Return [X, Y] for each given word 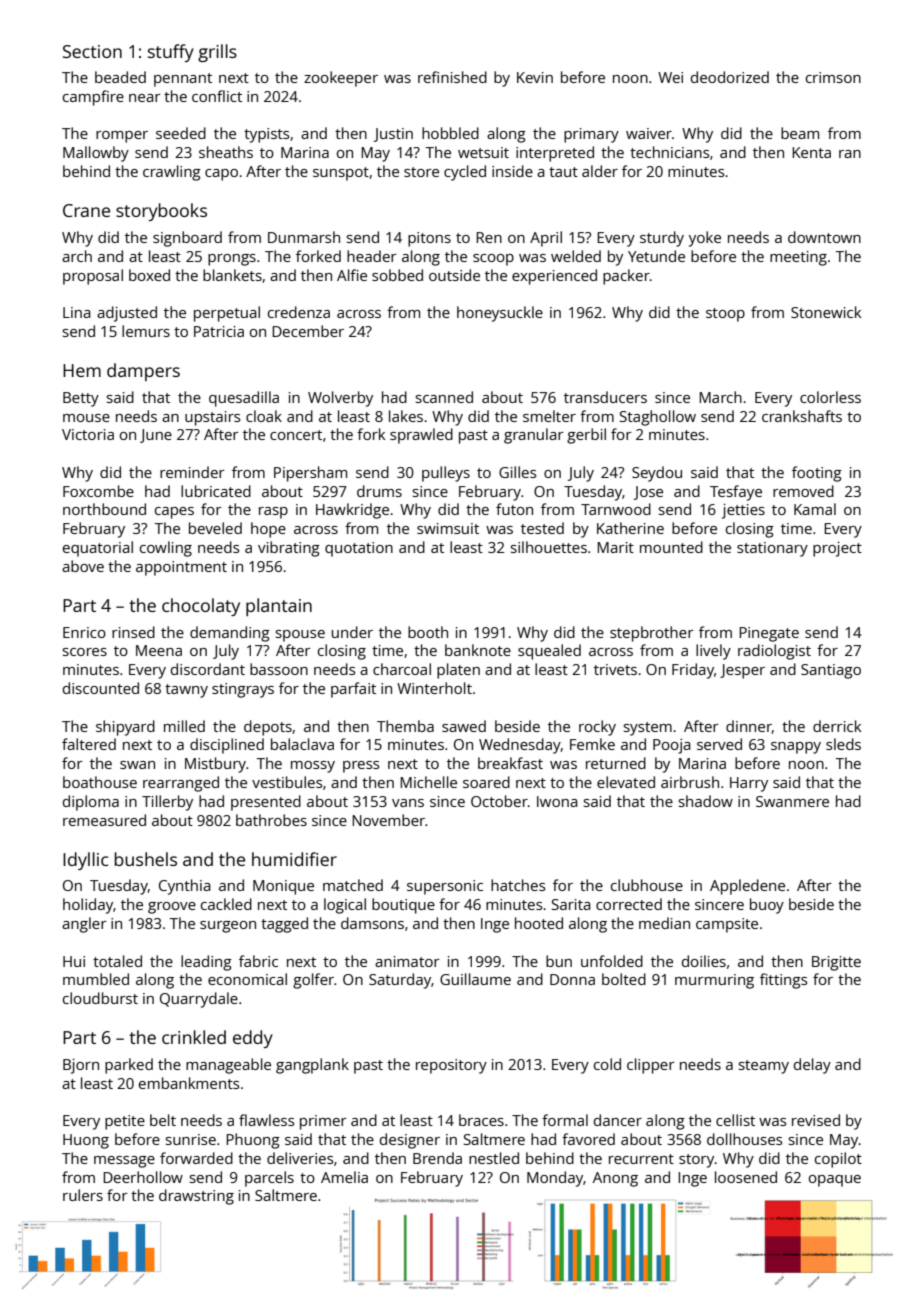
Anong [615, 1179]
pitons [429, 239]
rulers [83, 1195]
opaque [835, 1181]
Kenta [811, 152]
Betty [81, 399]
